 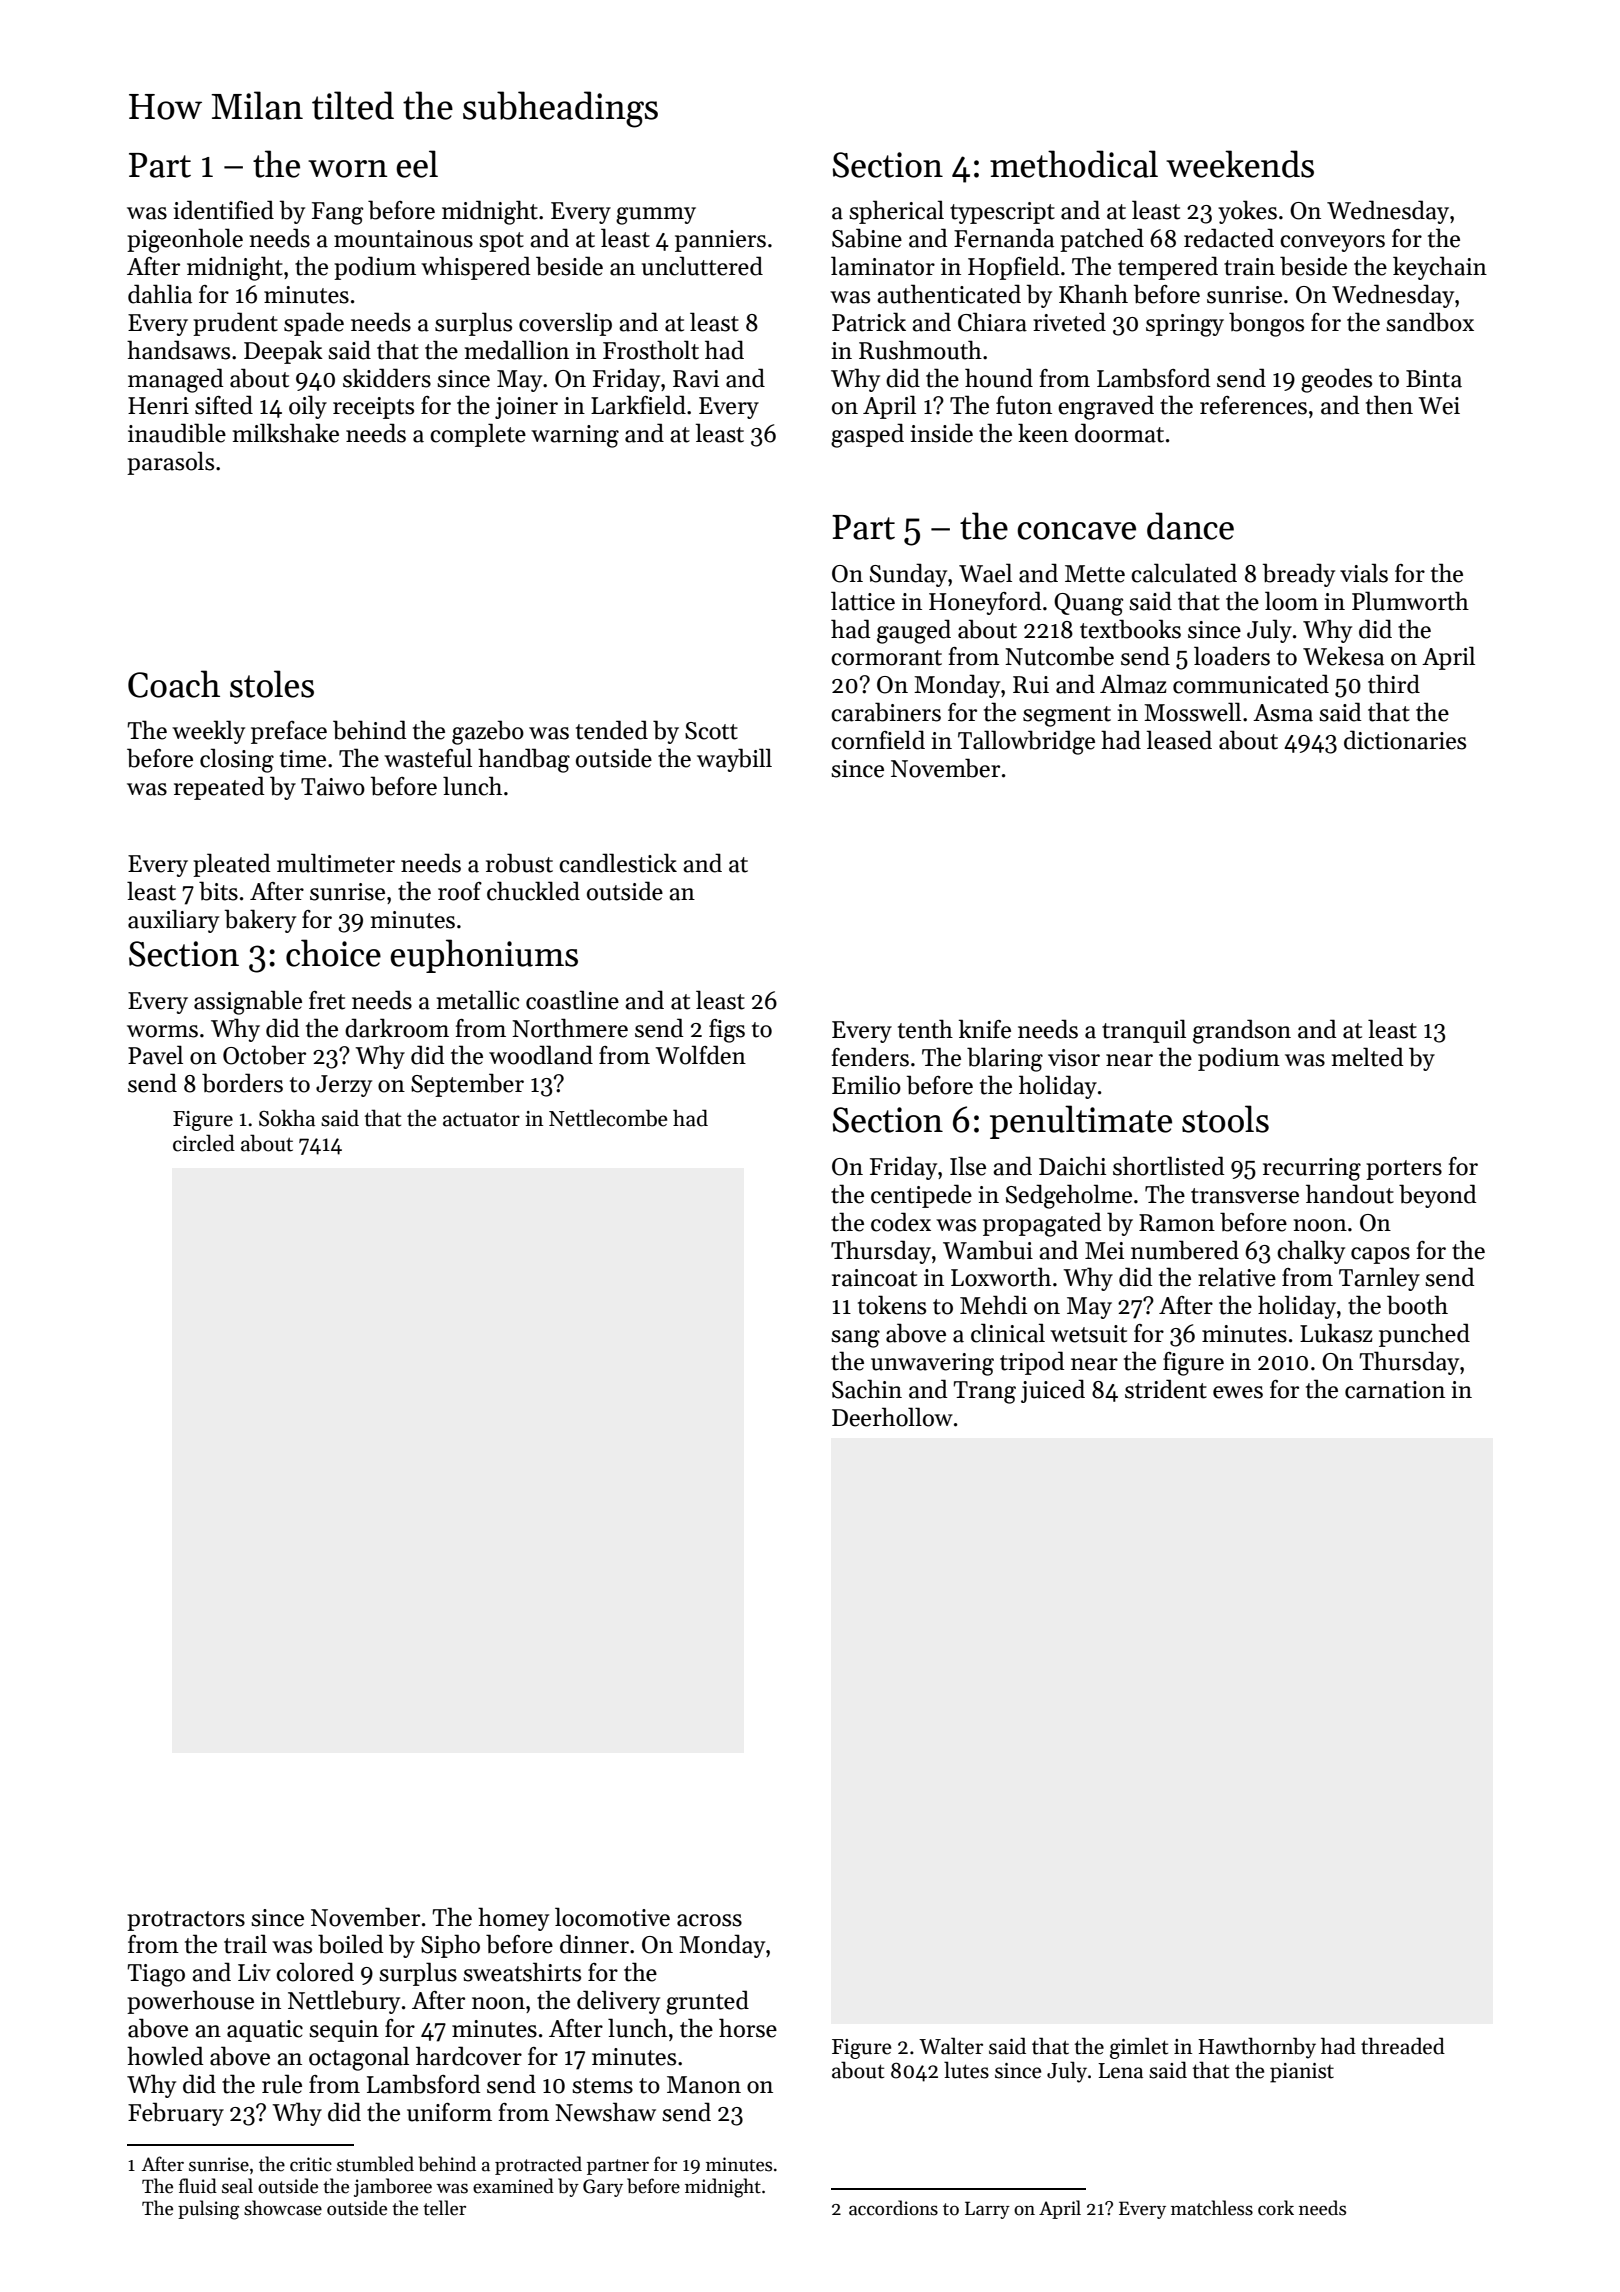 I want to click on homey, so click(x=513, y=1919).
